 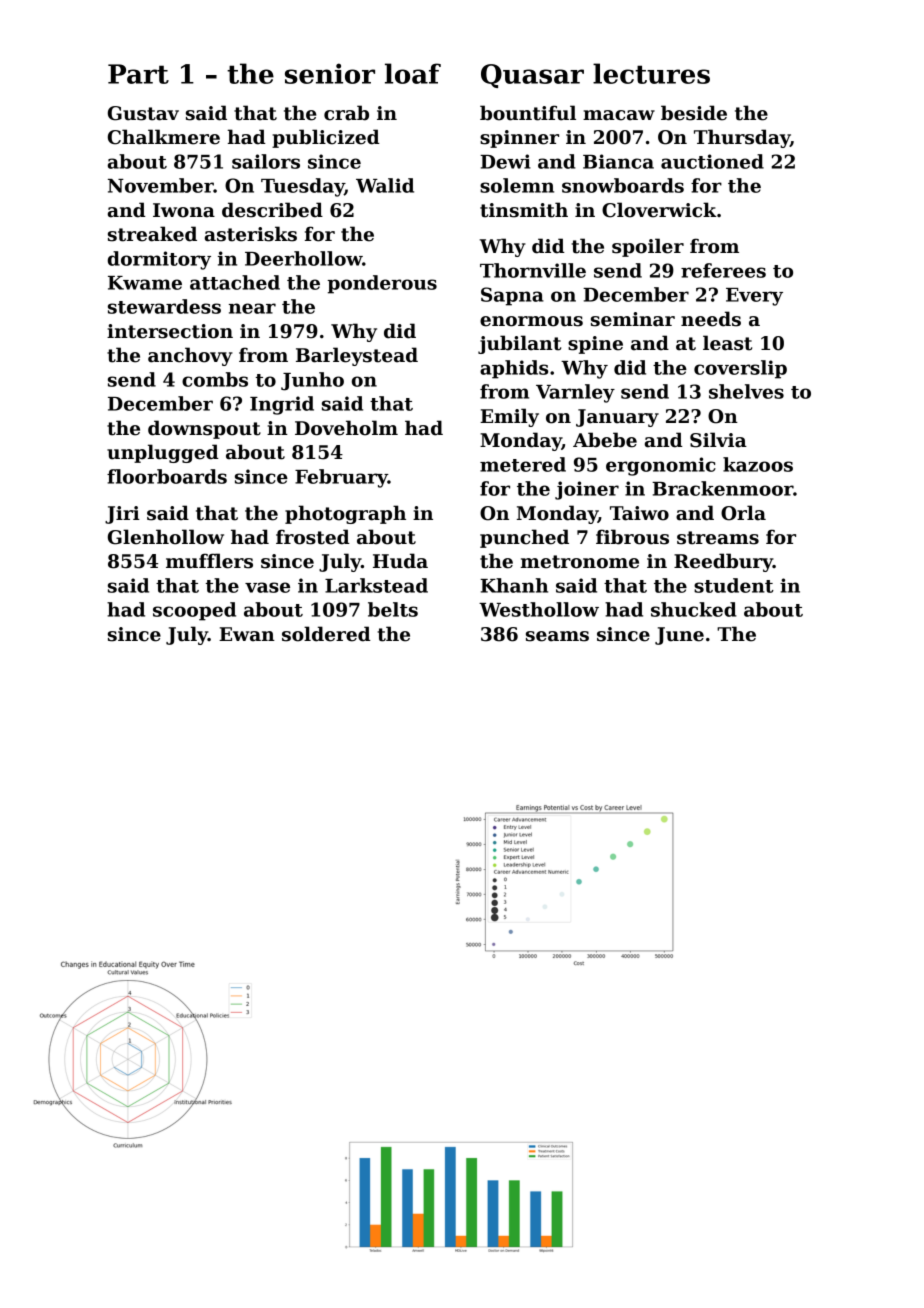 I want to click on scooped, so click(x=194, y=611).
